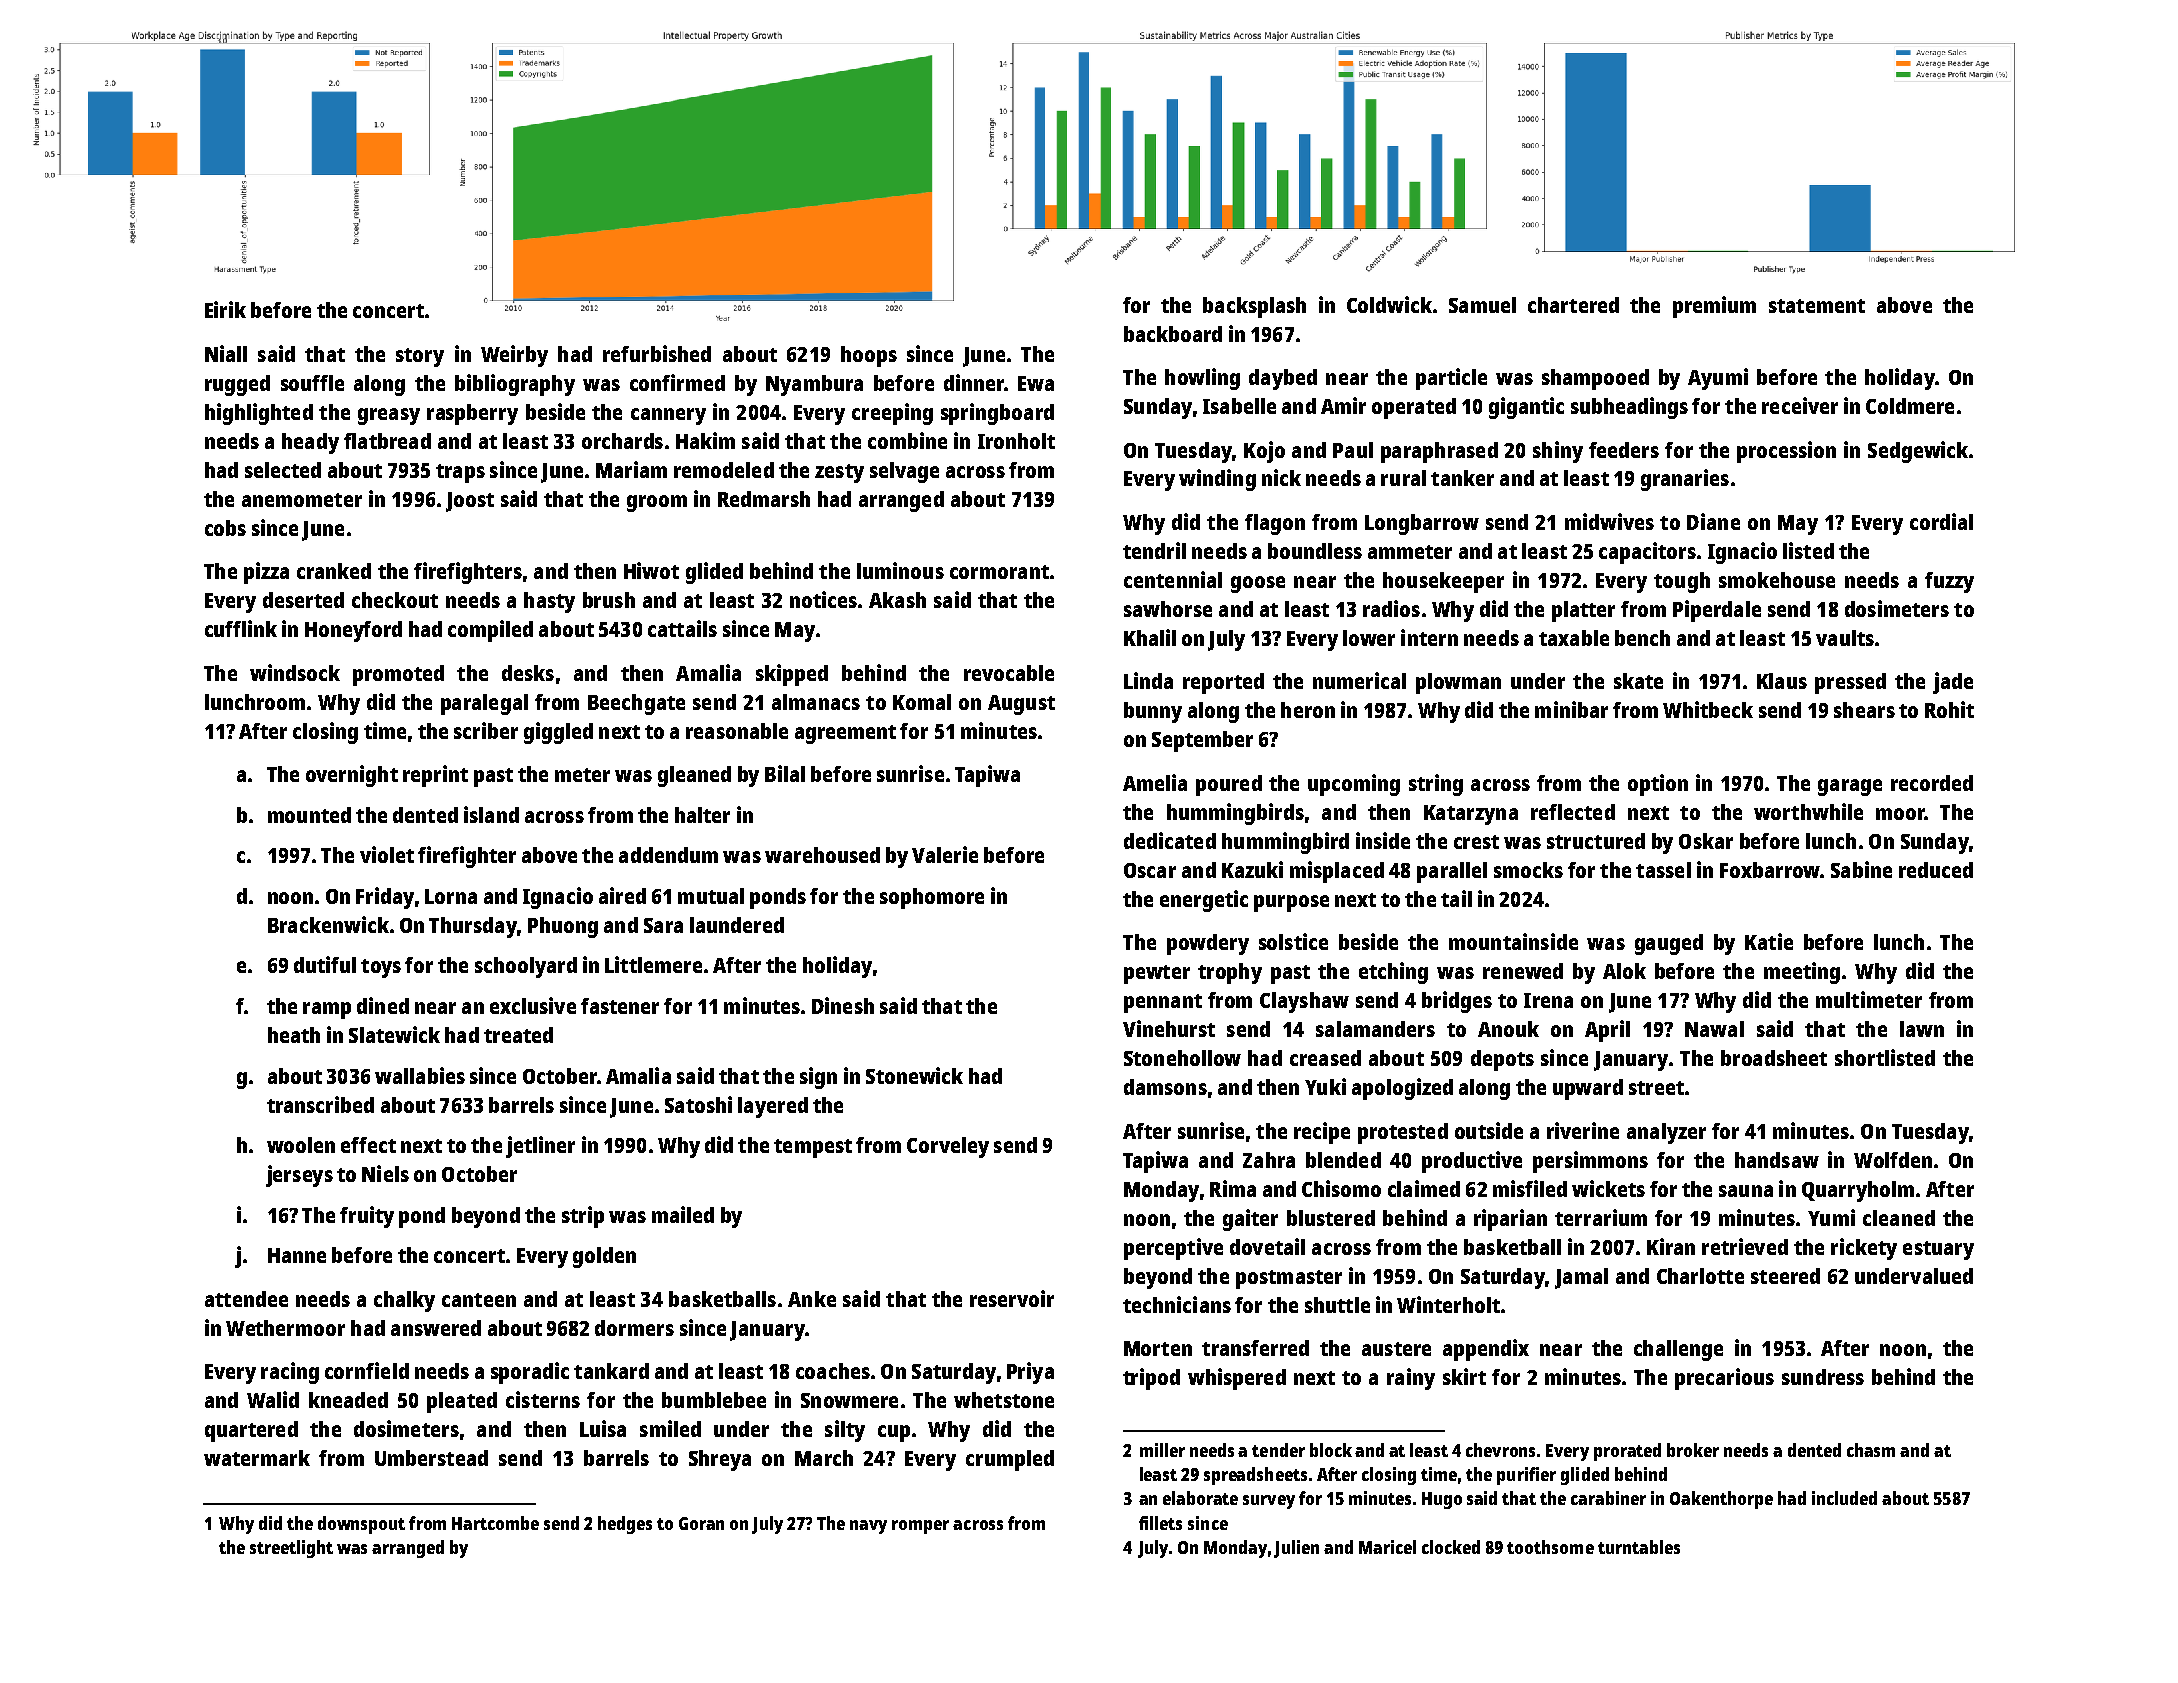 The height and width of the screenshot is (1683, 2178). What do you see at coordinates (486, 730) in the screenshot?
I see `scriber` at bounding box center [486, 730].
